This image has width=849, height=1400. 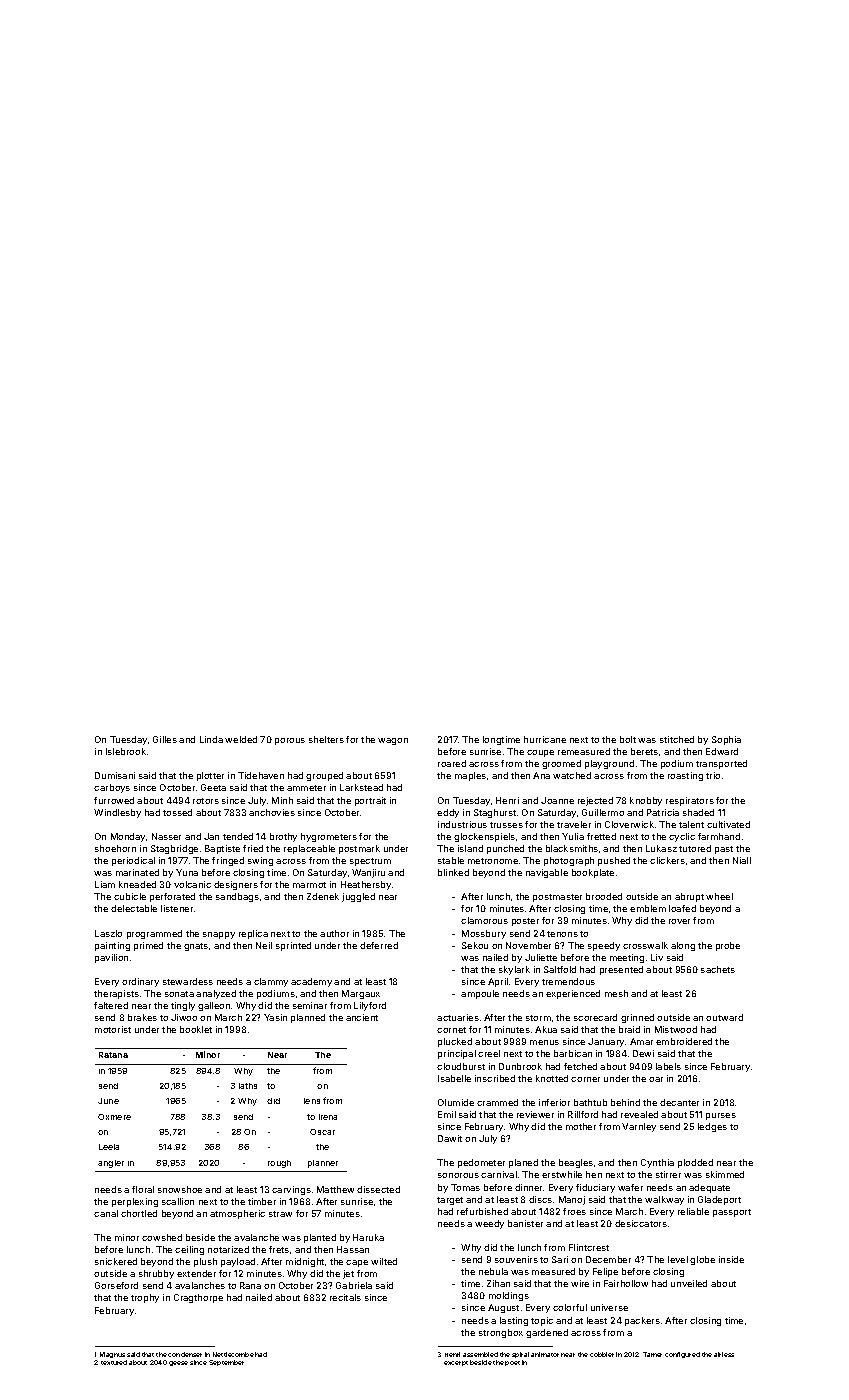 What do you see at coordinates (454, 1078) in the image?
I see `Isabelle` at bounding box center [454, 1078].
